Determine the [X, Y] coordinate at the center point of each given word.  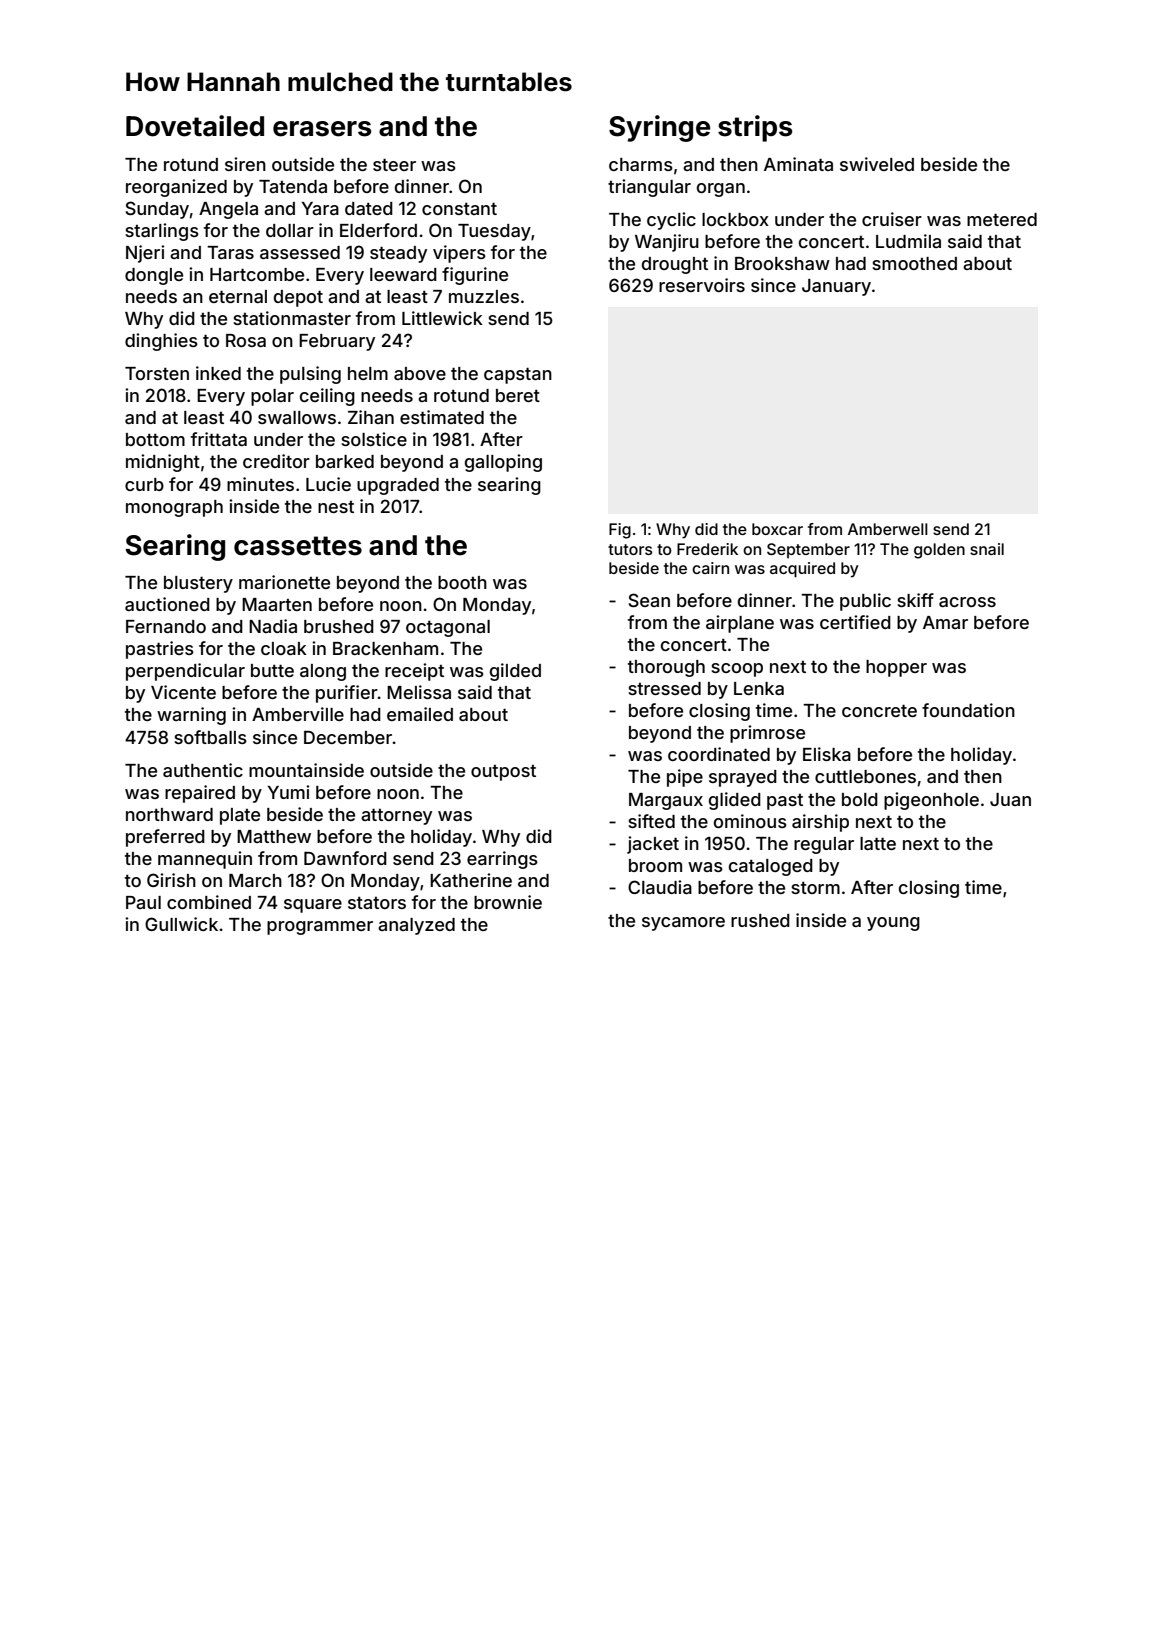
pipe [685, 778]
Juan [1010, 799]
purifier [347, 694]
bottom [155, 439]
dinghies [161, 342]
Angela [228, 210]
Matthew [274, 836]
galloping [503, 463]
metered [1002, 219]
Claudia [660, 887]
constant [459, 209]
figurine [475, 276]
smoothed [914, 263]
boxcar [777, 529]
